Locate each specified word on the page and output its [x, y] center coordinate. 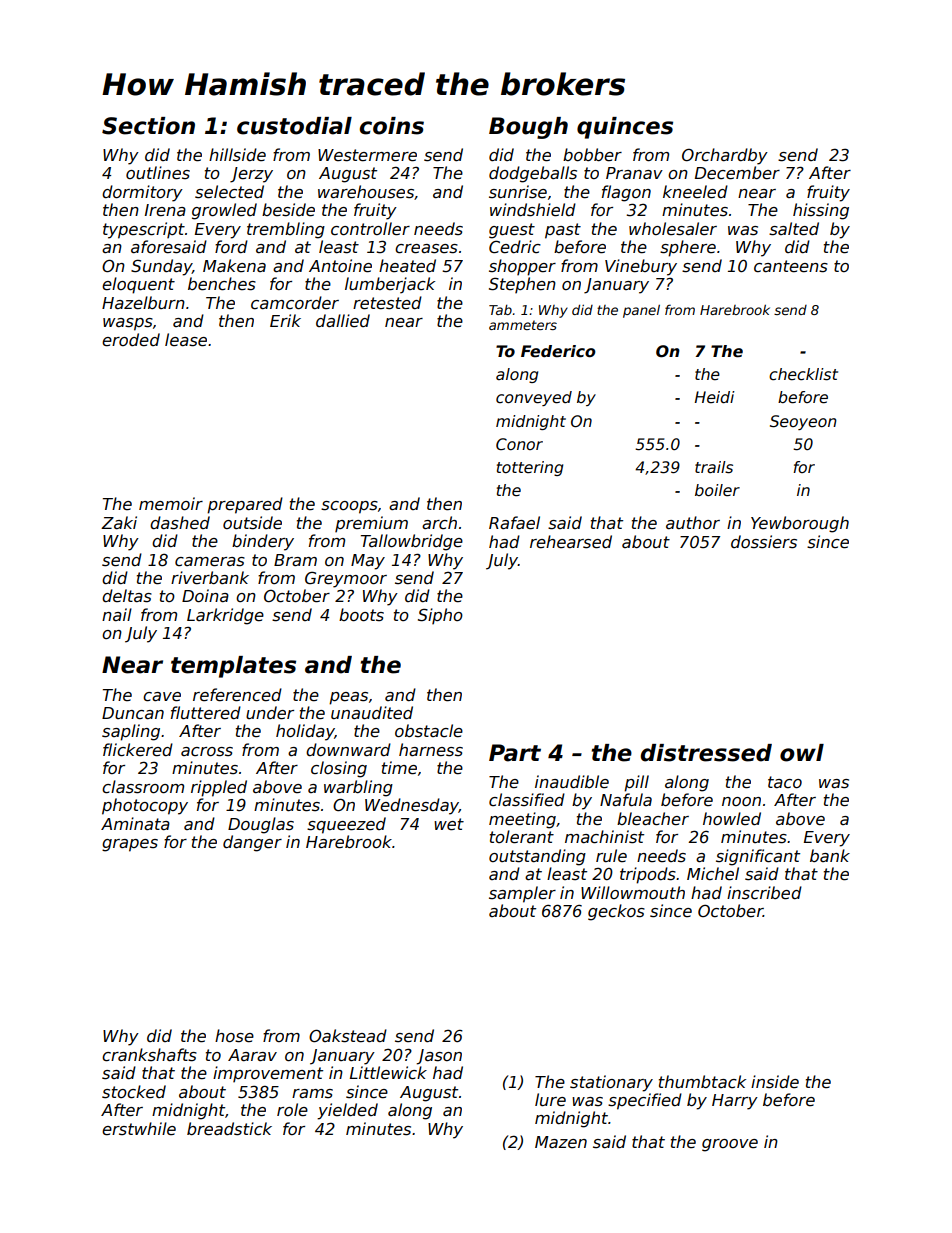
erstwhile [139, 1129]
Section [148, 126]
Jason [439, 1057]
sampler [522, 894]
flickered [138, 750]
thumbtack [702, 1081]
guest [512, 231]
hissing [821, 211]
